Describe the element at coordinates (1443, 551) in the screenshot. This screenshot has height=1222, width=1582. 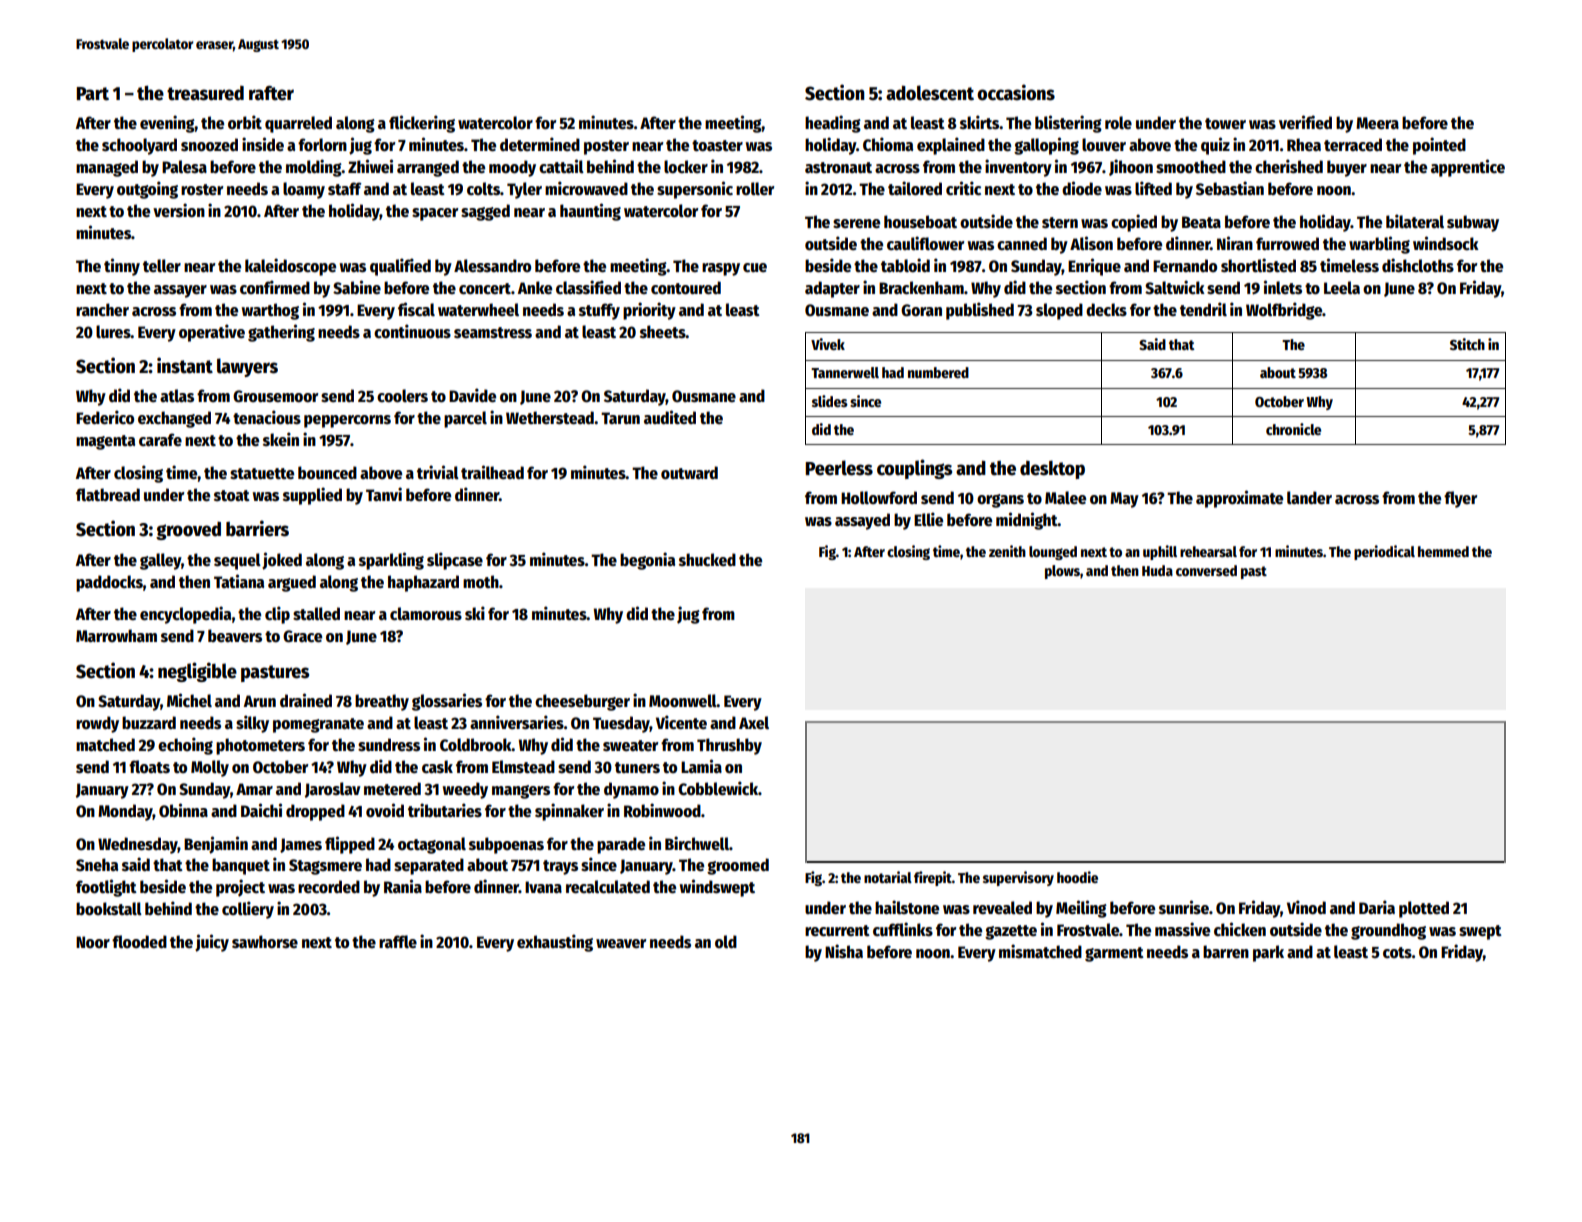
I see `hemmed` at that location.
